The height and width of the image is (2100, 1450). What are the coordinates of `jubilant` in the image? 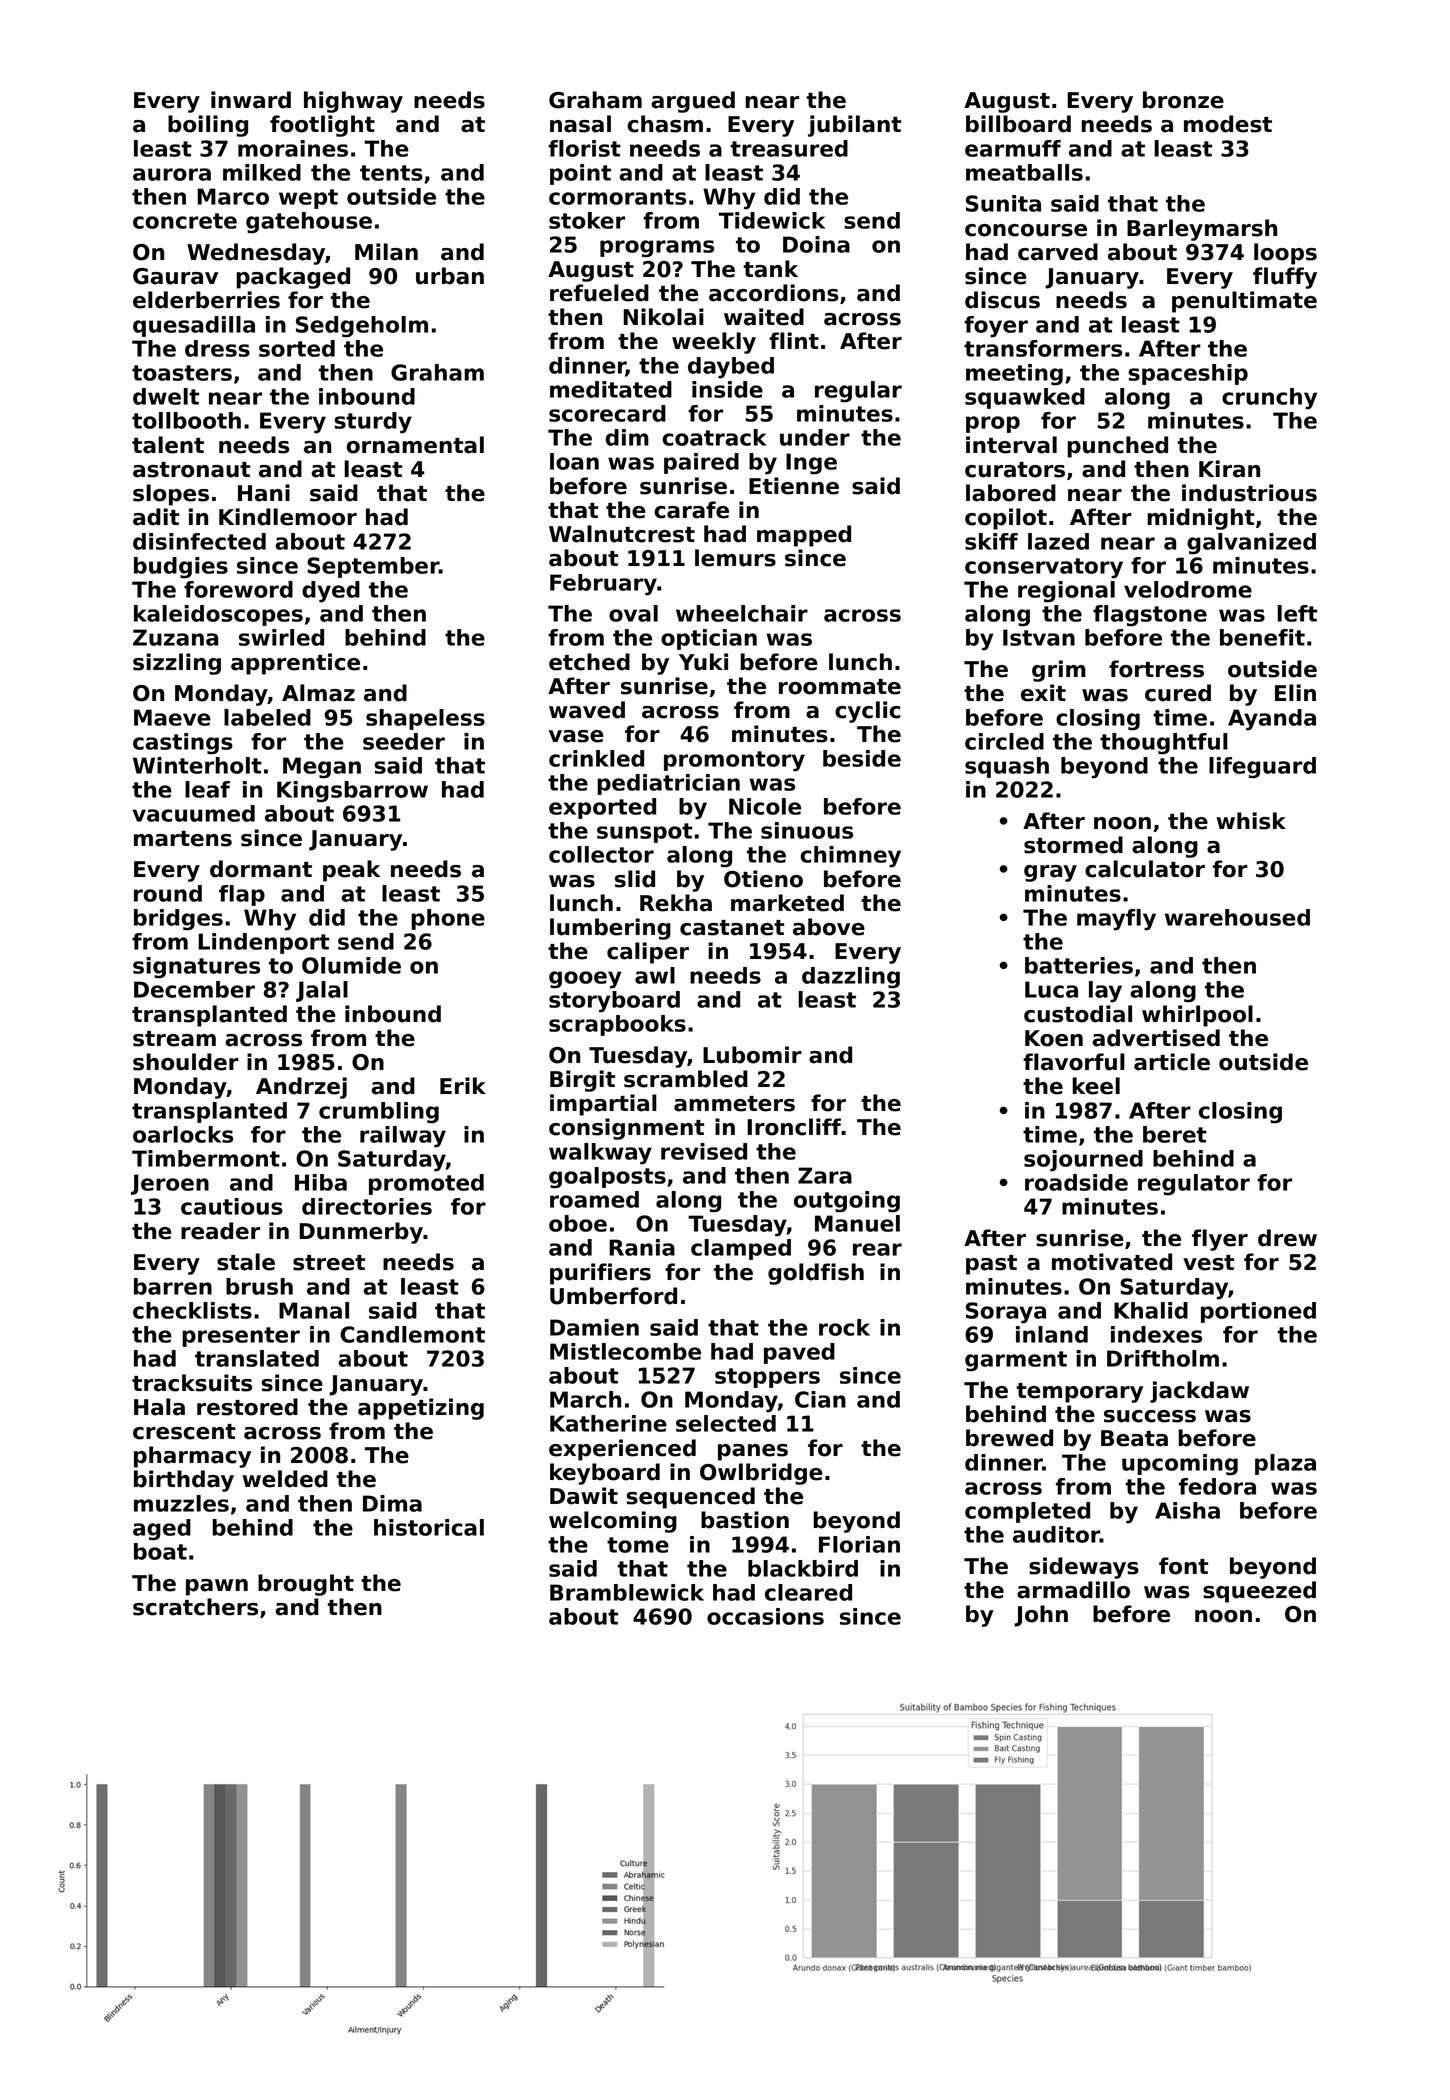 It's located at (854, 126).
